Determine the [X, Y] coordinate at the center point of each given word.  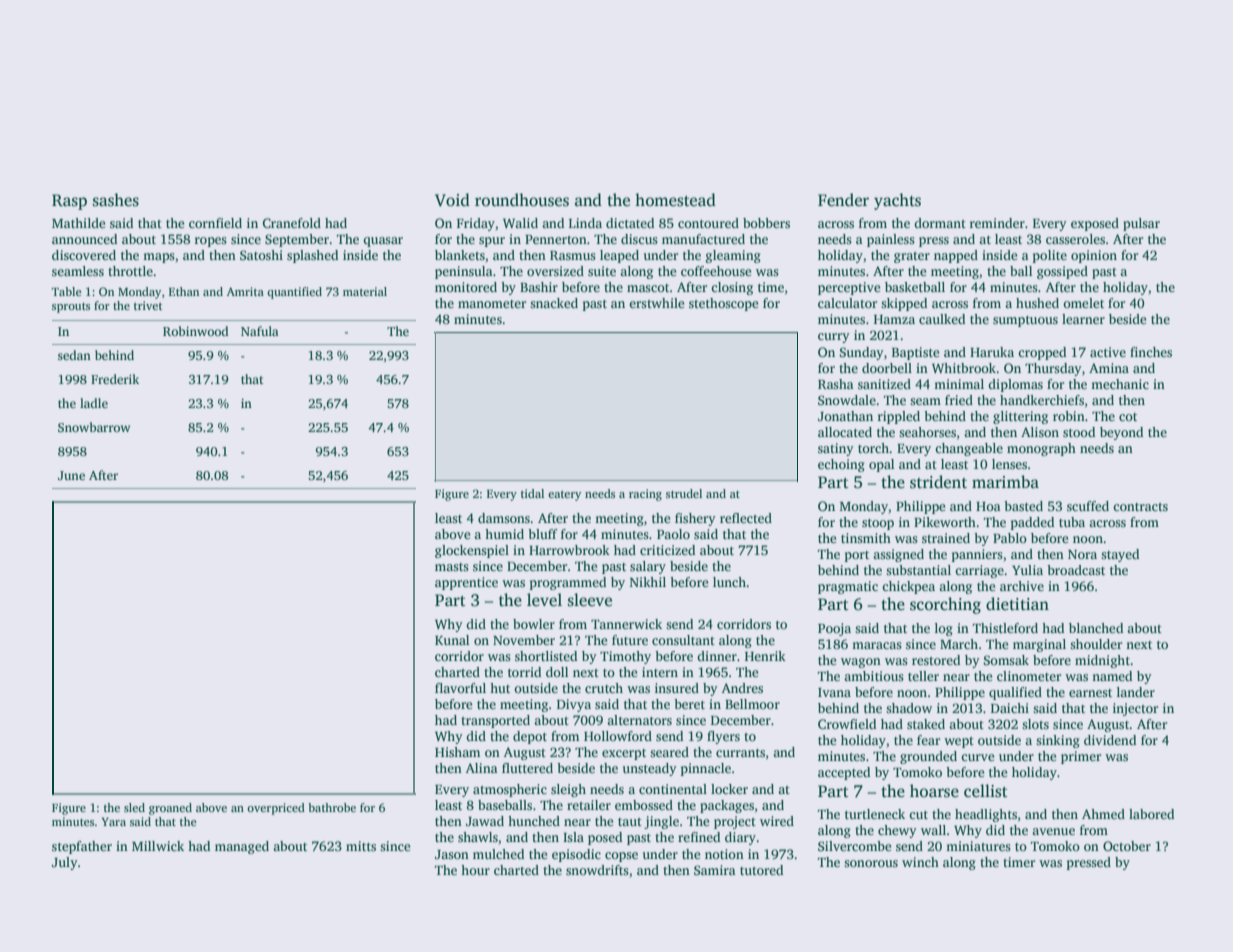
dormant [940, 223]
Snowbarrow [94, 427]
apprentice [466, 583]
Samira [715, 870]
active [1108, 352]
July [65, 863]
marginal [1039, 645]
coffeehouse [716, 271]
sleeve [590, 600]
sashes [116, 200]
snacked [554, 303]
